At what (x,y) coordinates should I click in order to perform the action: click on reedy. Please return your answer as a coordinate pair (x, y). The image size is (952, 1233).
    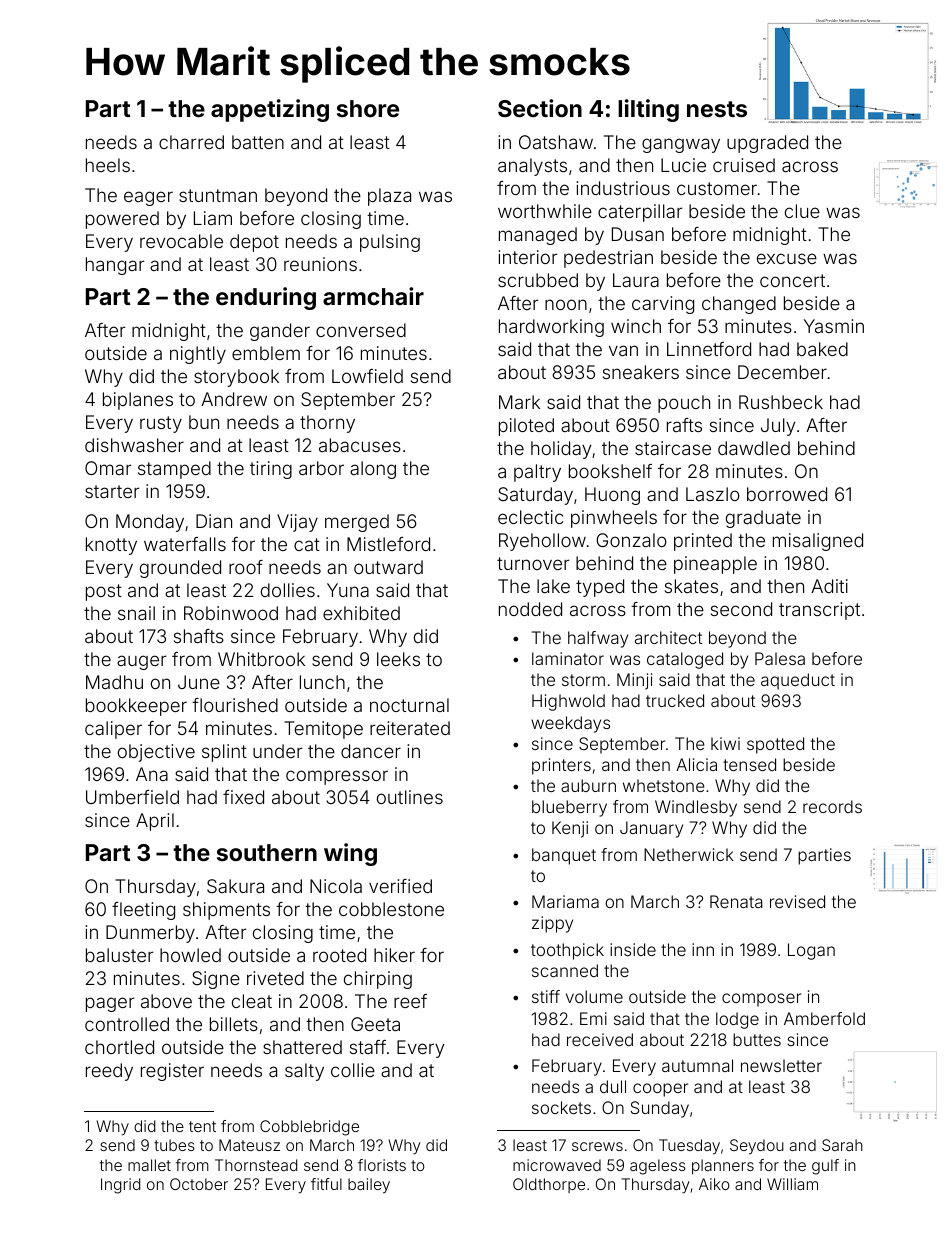
    Looking at the image, I should click on (109, 1072).
